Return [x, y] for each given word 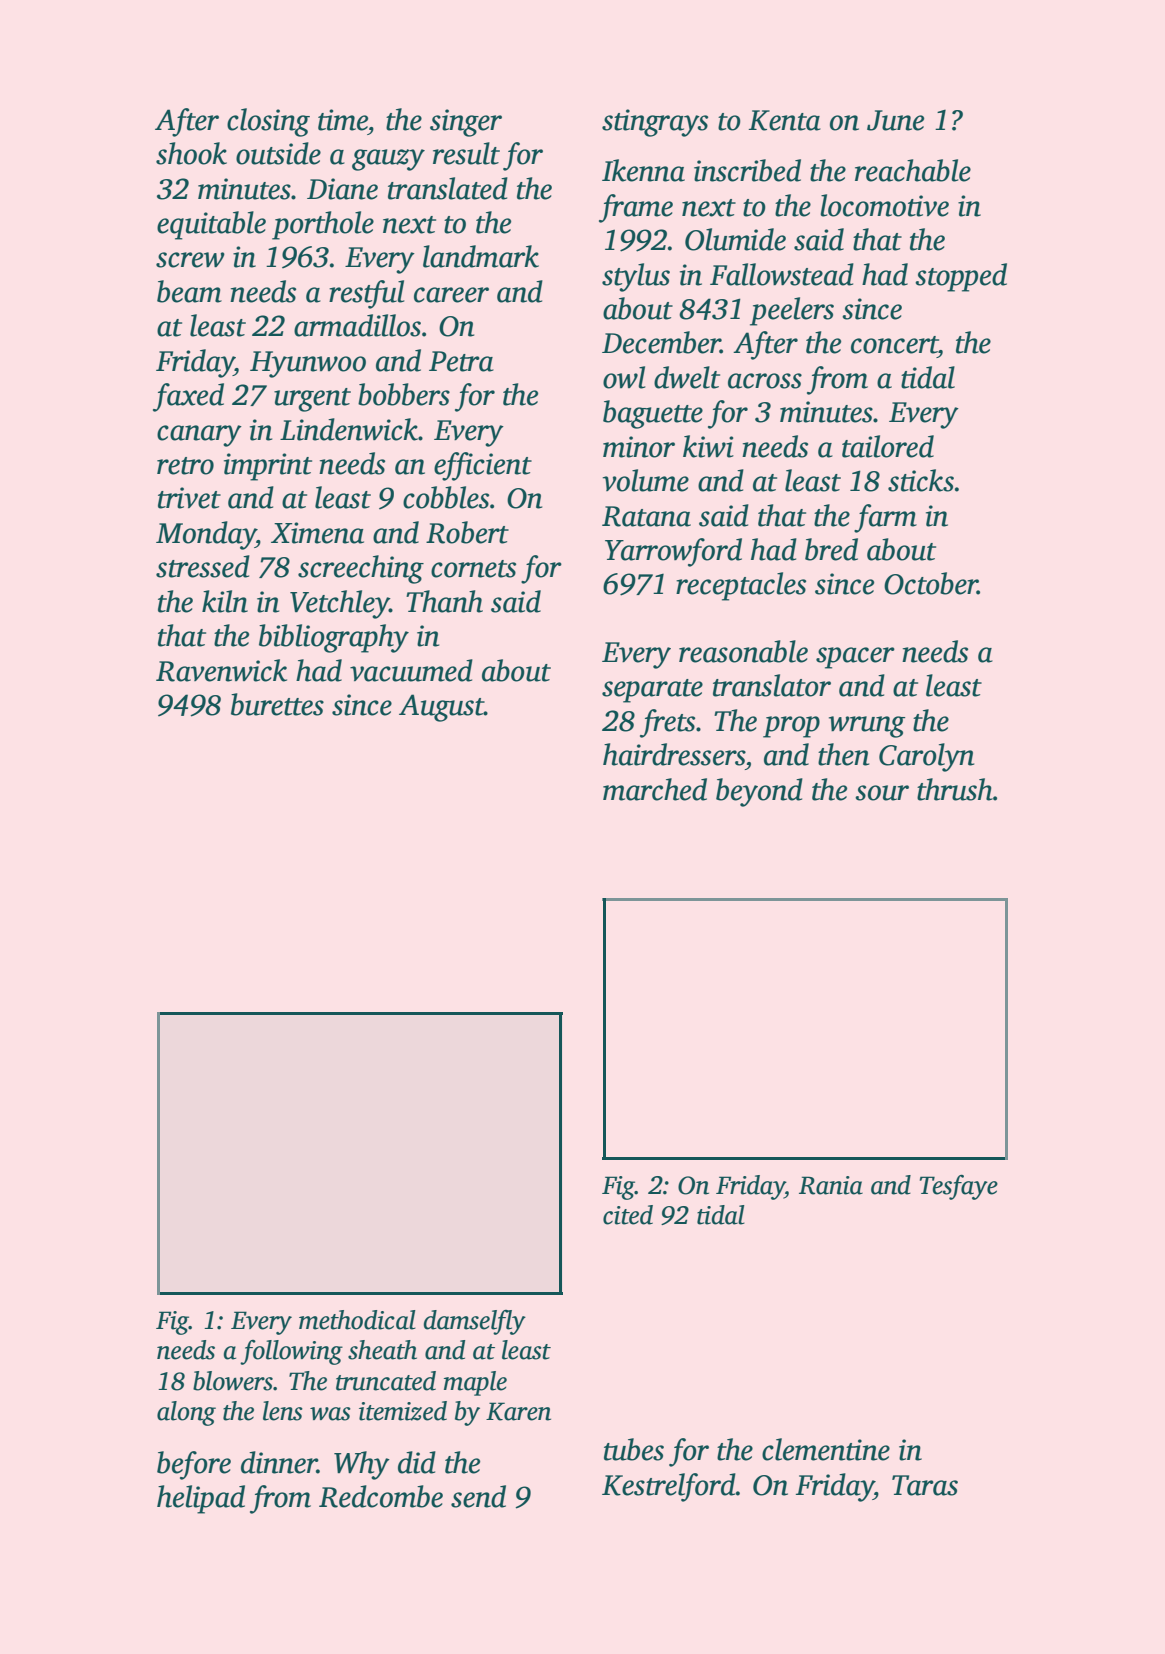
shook [191, 153]
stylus [636, 277]
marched [655, 789]
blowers [233, 1381]
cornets [473, 569]
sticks [921, 480]
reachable [913, 170]
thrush [955, 789]
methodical [357, 1320]
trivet [189, 498]
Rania [831, 1185]
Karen [518, 1411]
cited [628, 1215]
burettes [277, 704]
